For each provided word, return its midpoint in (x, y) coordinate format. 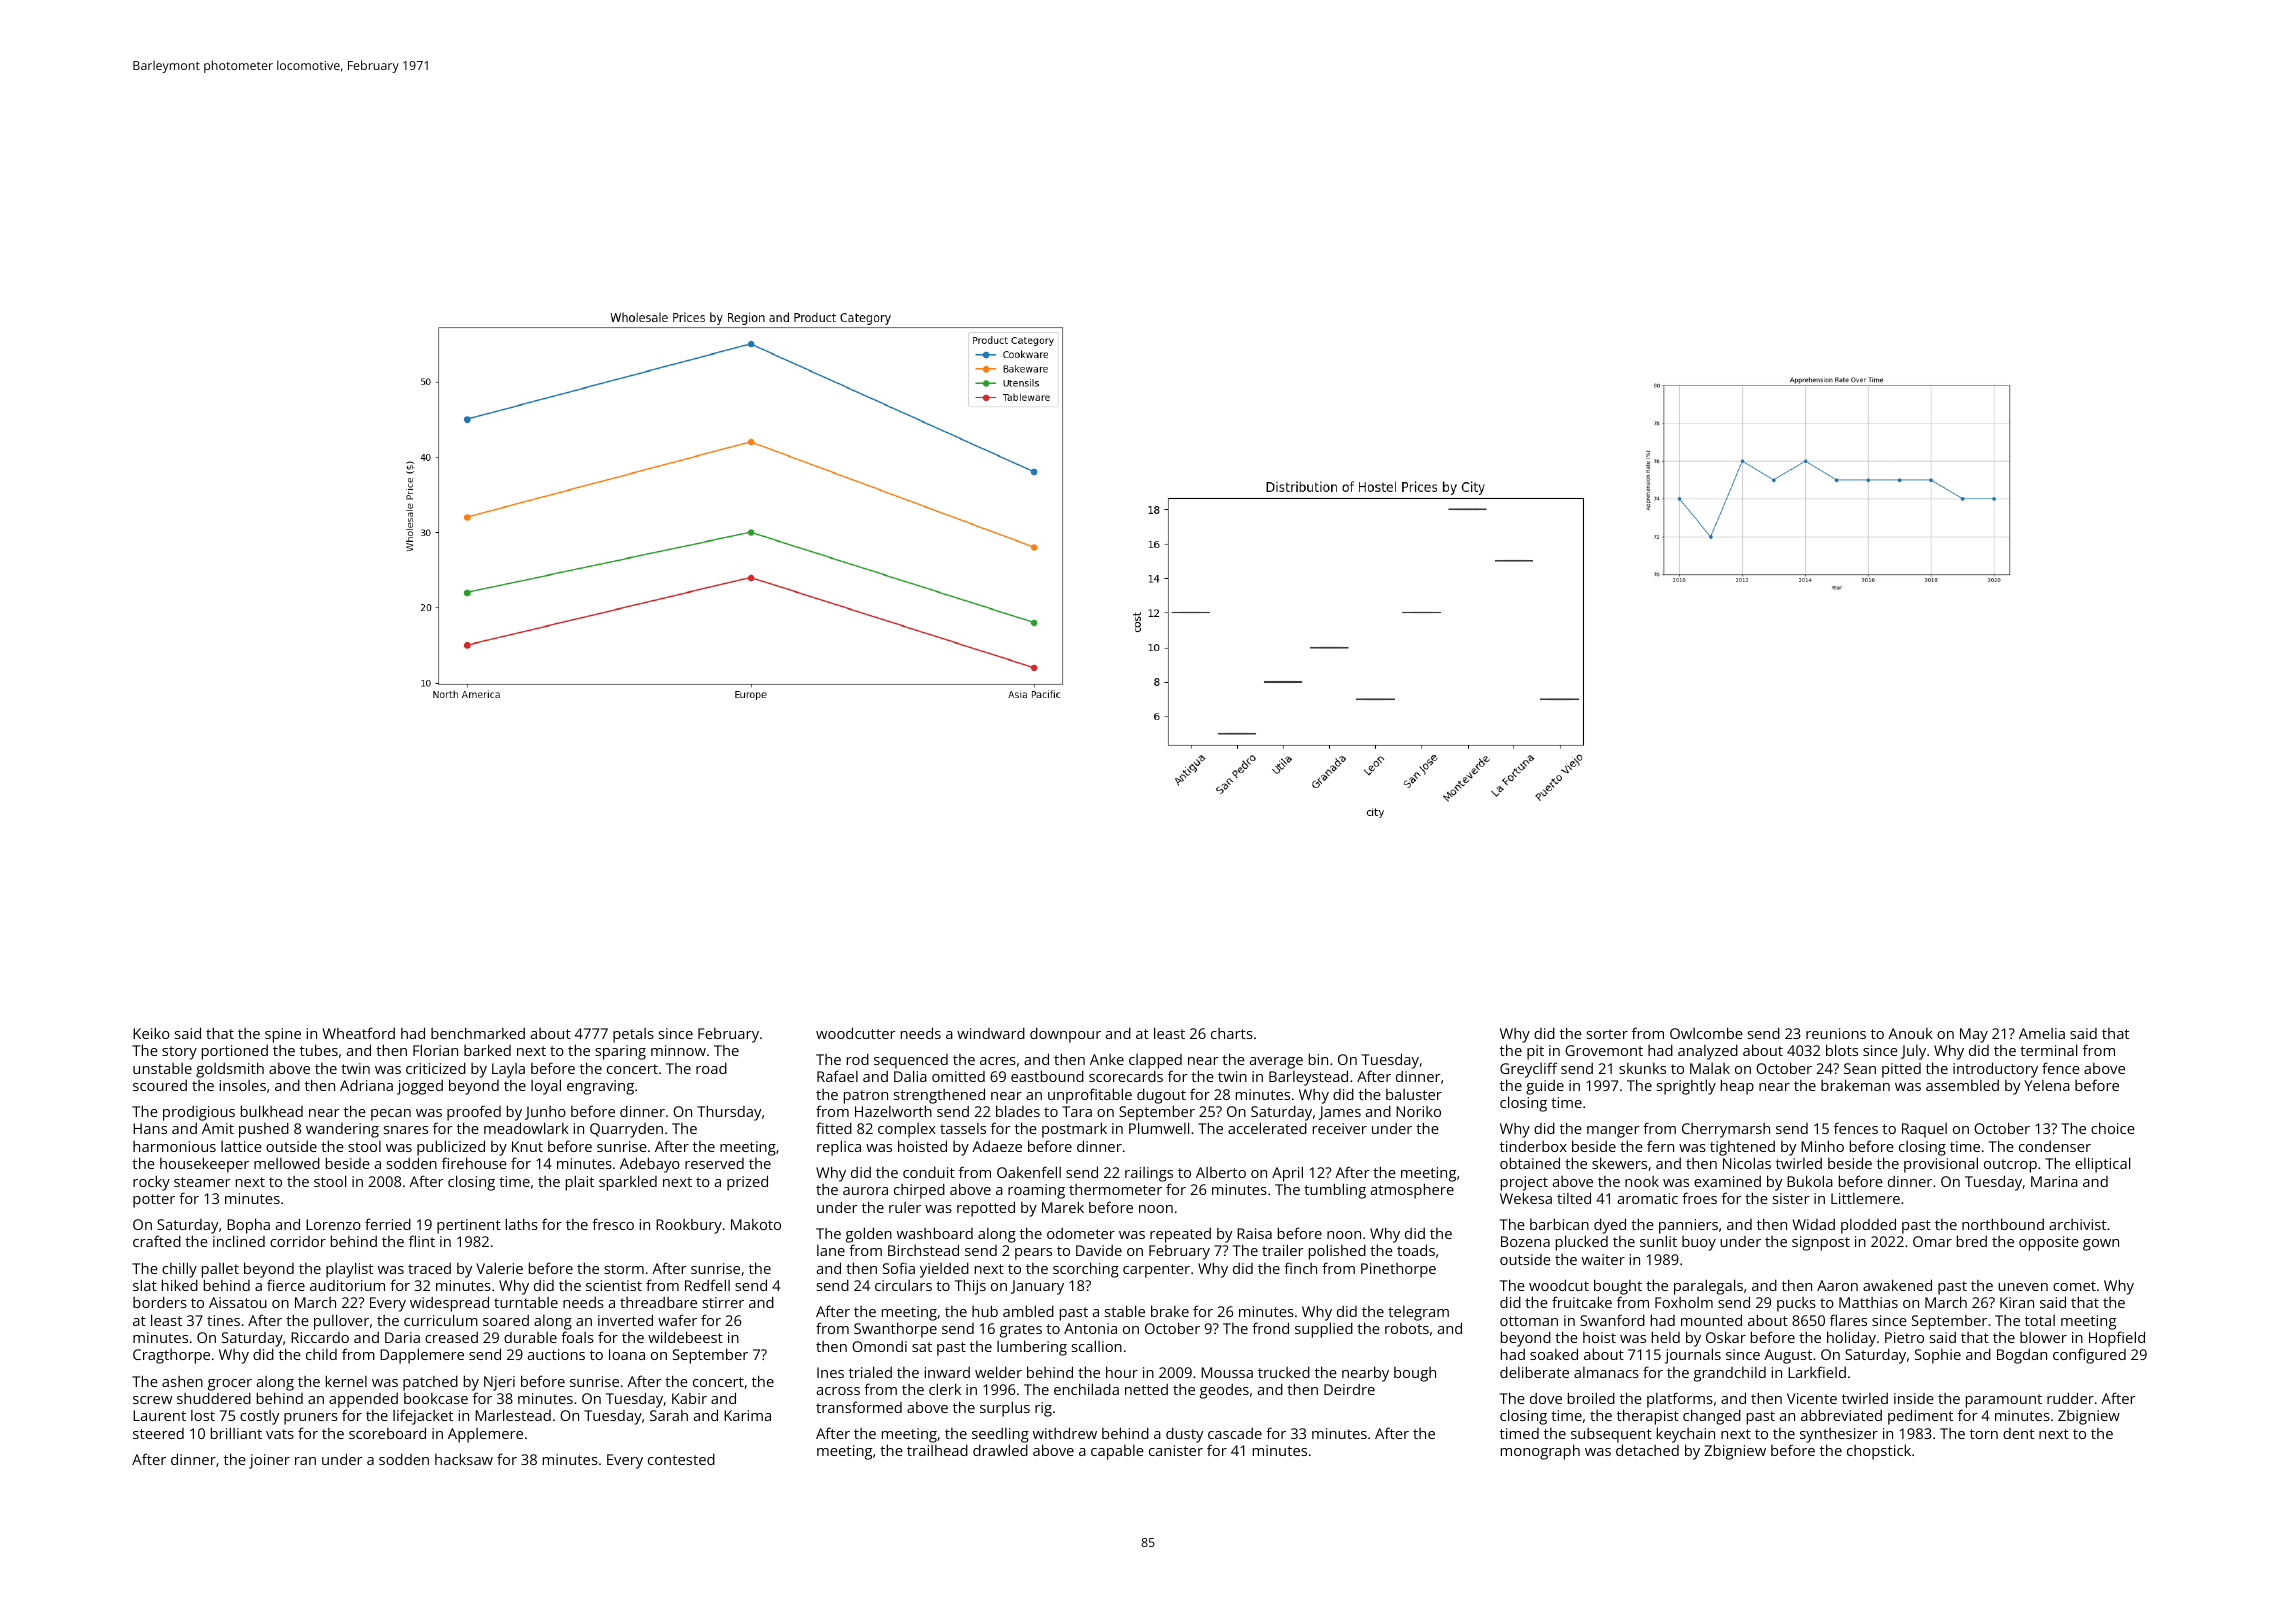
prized (747, 1183)
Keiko (151, 1033)
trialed (870, 1372)
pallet (220, 1270)
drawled (1000, 1450)
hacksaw (464, 1459)
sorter (1607, 1034)
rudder (2070, 1398)
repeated (1180, 1235)
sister (1791, 1198)
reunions (1836, 1033)
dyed (1610, 1226)
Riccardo (320, 1337)
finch (1300, 1268)
